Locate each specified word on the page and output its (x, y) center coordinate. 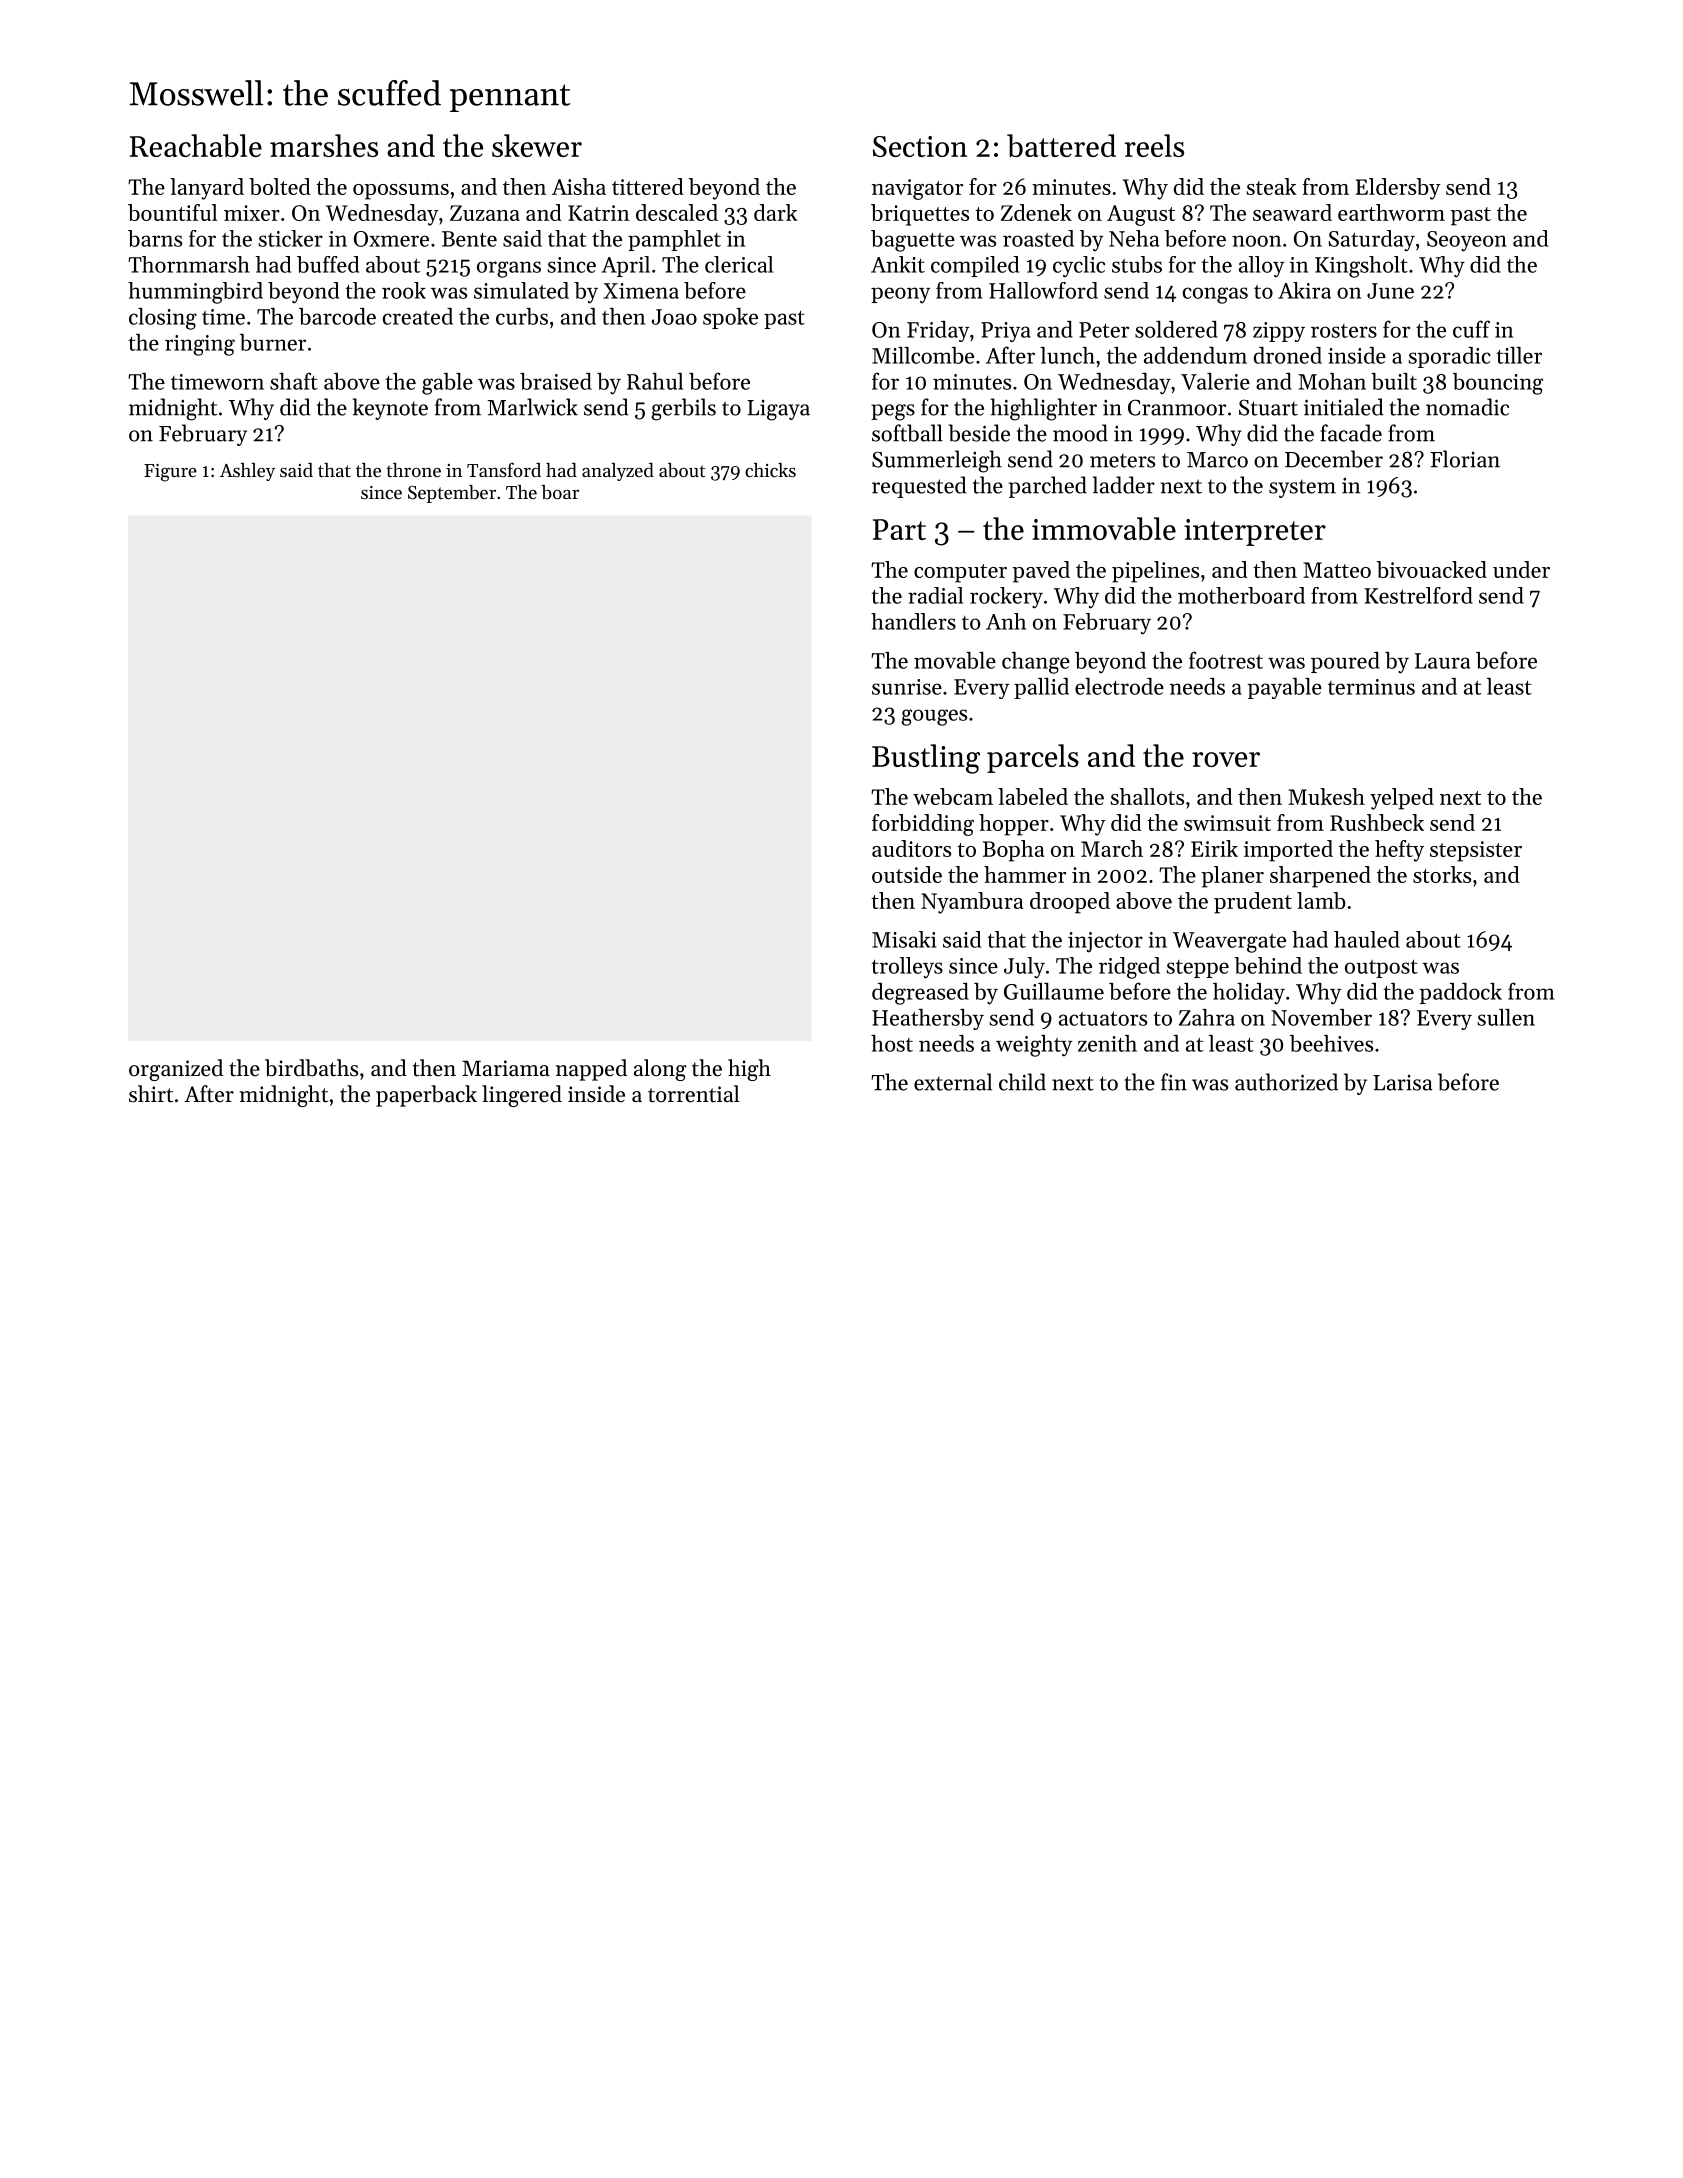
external (953, 1082)
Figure (170, 473)
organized (176, 1070)
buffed (328, 264)
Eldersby (1398, 189)
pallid (1041, 688)
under (1521, 569)
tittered (648, 186)
